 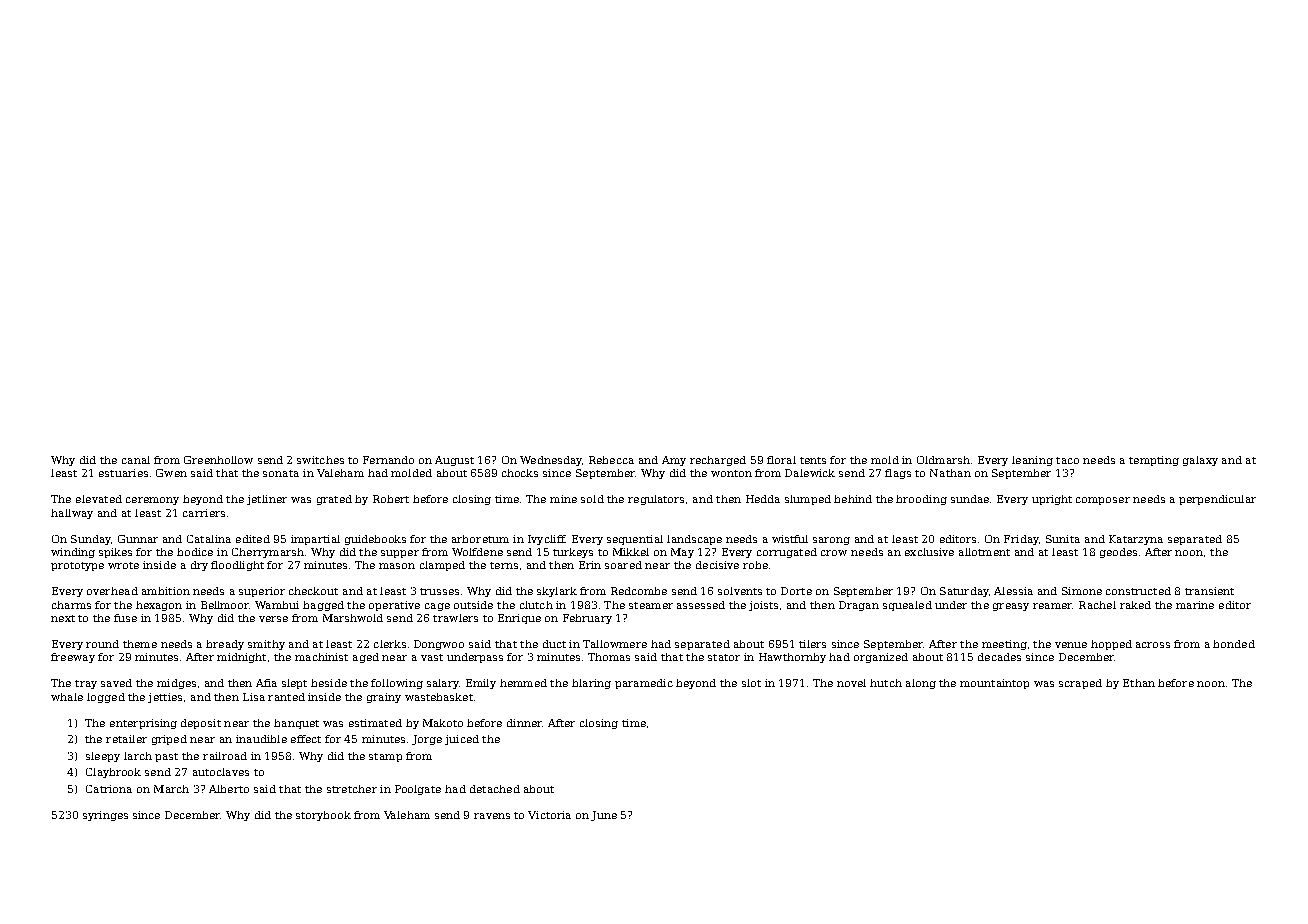 What do you see at coordinates (123, 473) in the image?
I see `estuaries` at bounding box center [123, 473].
